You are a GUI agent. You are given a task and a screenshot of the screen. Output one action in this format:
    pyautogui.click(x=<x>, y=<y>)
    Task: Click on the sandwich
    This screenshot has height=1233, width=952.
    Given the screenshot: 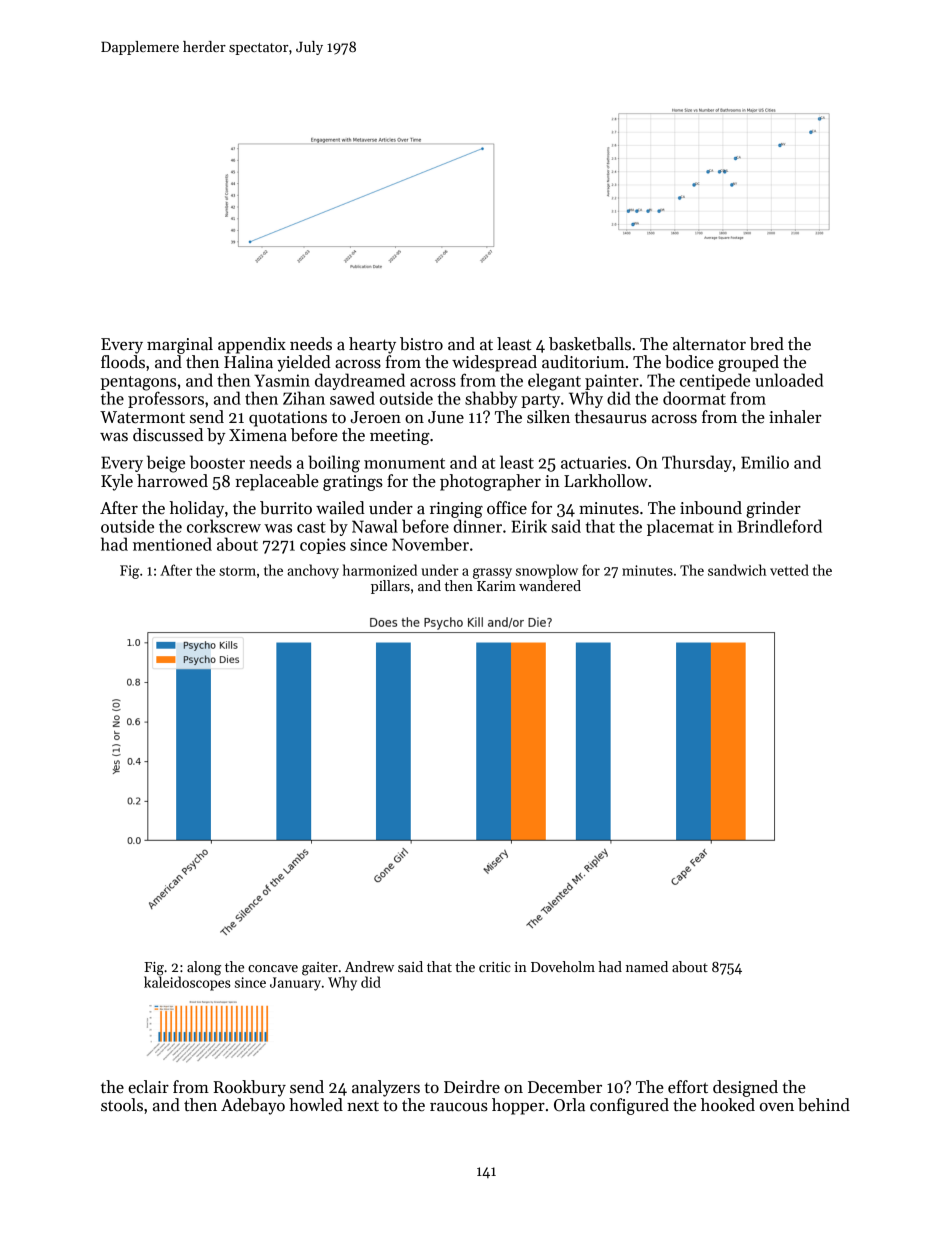 What is the action you would take?
    pyautogui.click(x=737, y=570)
